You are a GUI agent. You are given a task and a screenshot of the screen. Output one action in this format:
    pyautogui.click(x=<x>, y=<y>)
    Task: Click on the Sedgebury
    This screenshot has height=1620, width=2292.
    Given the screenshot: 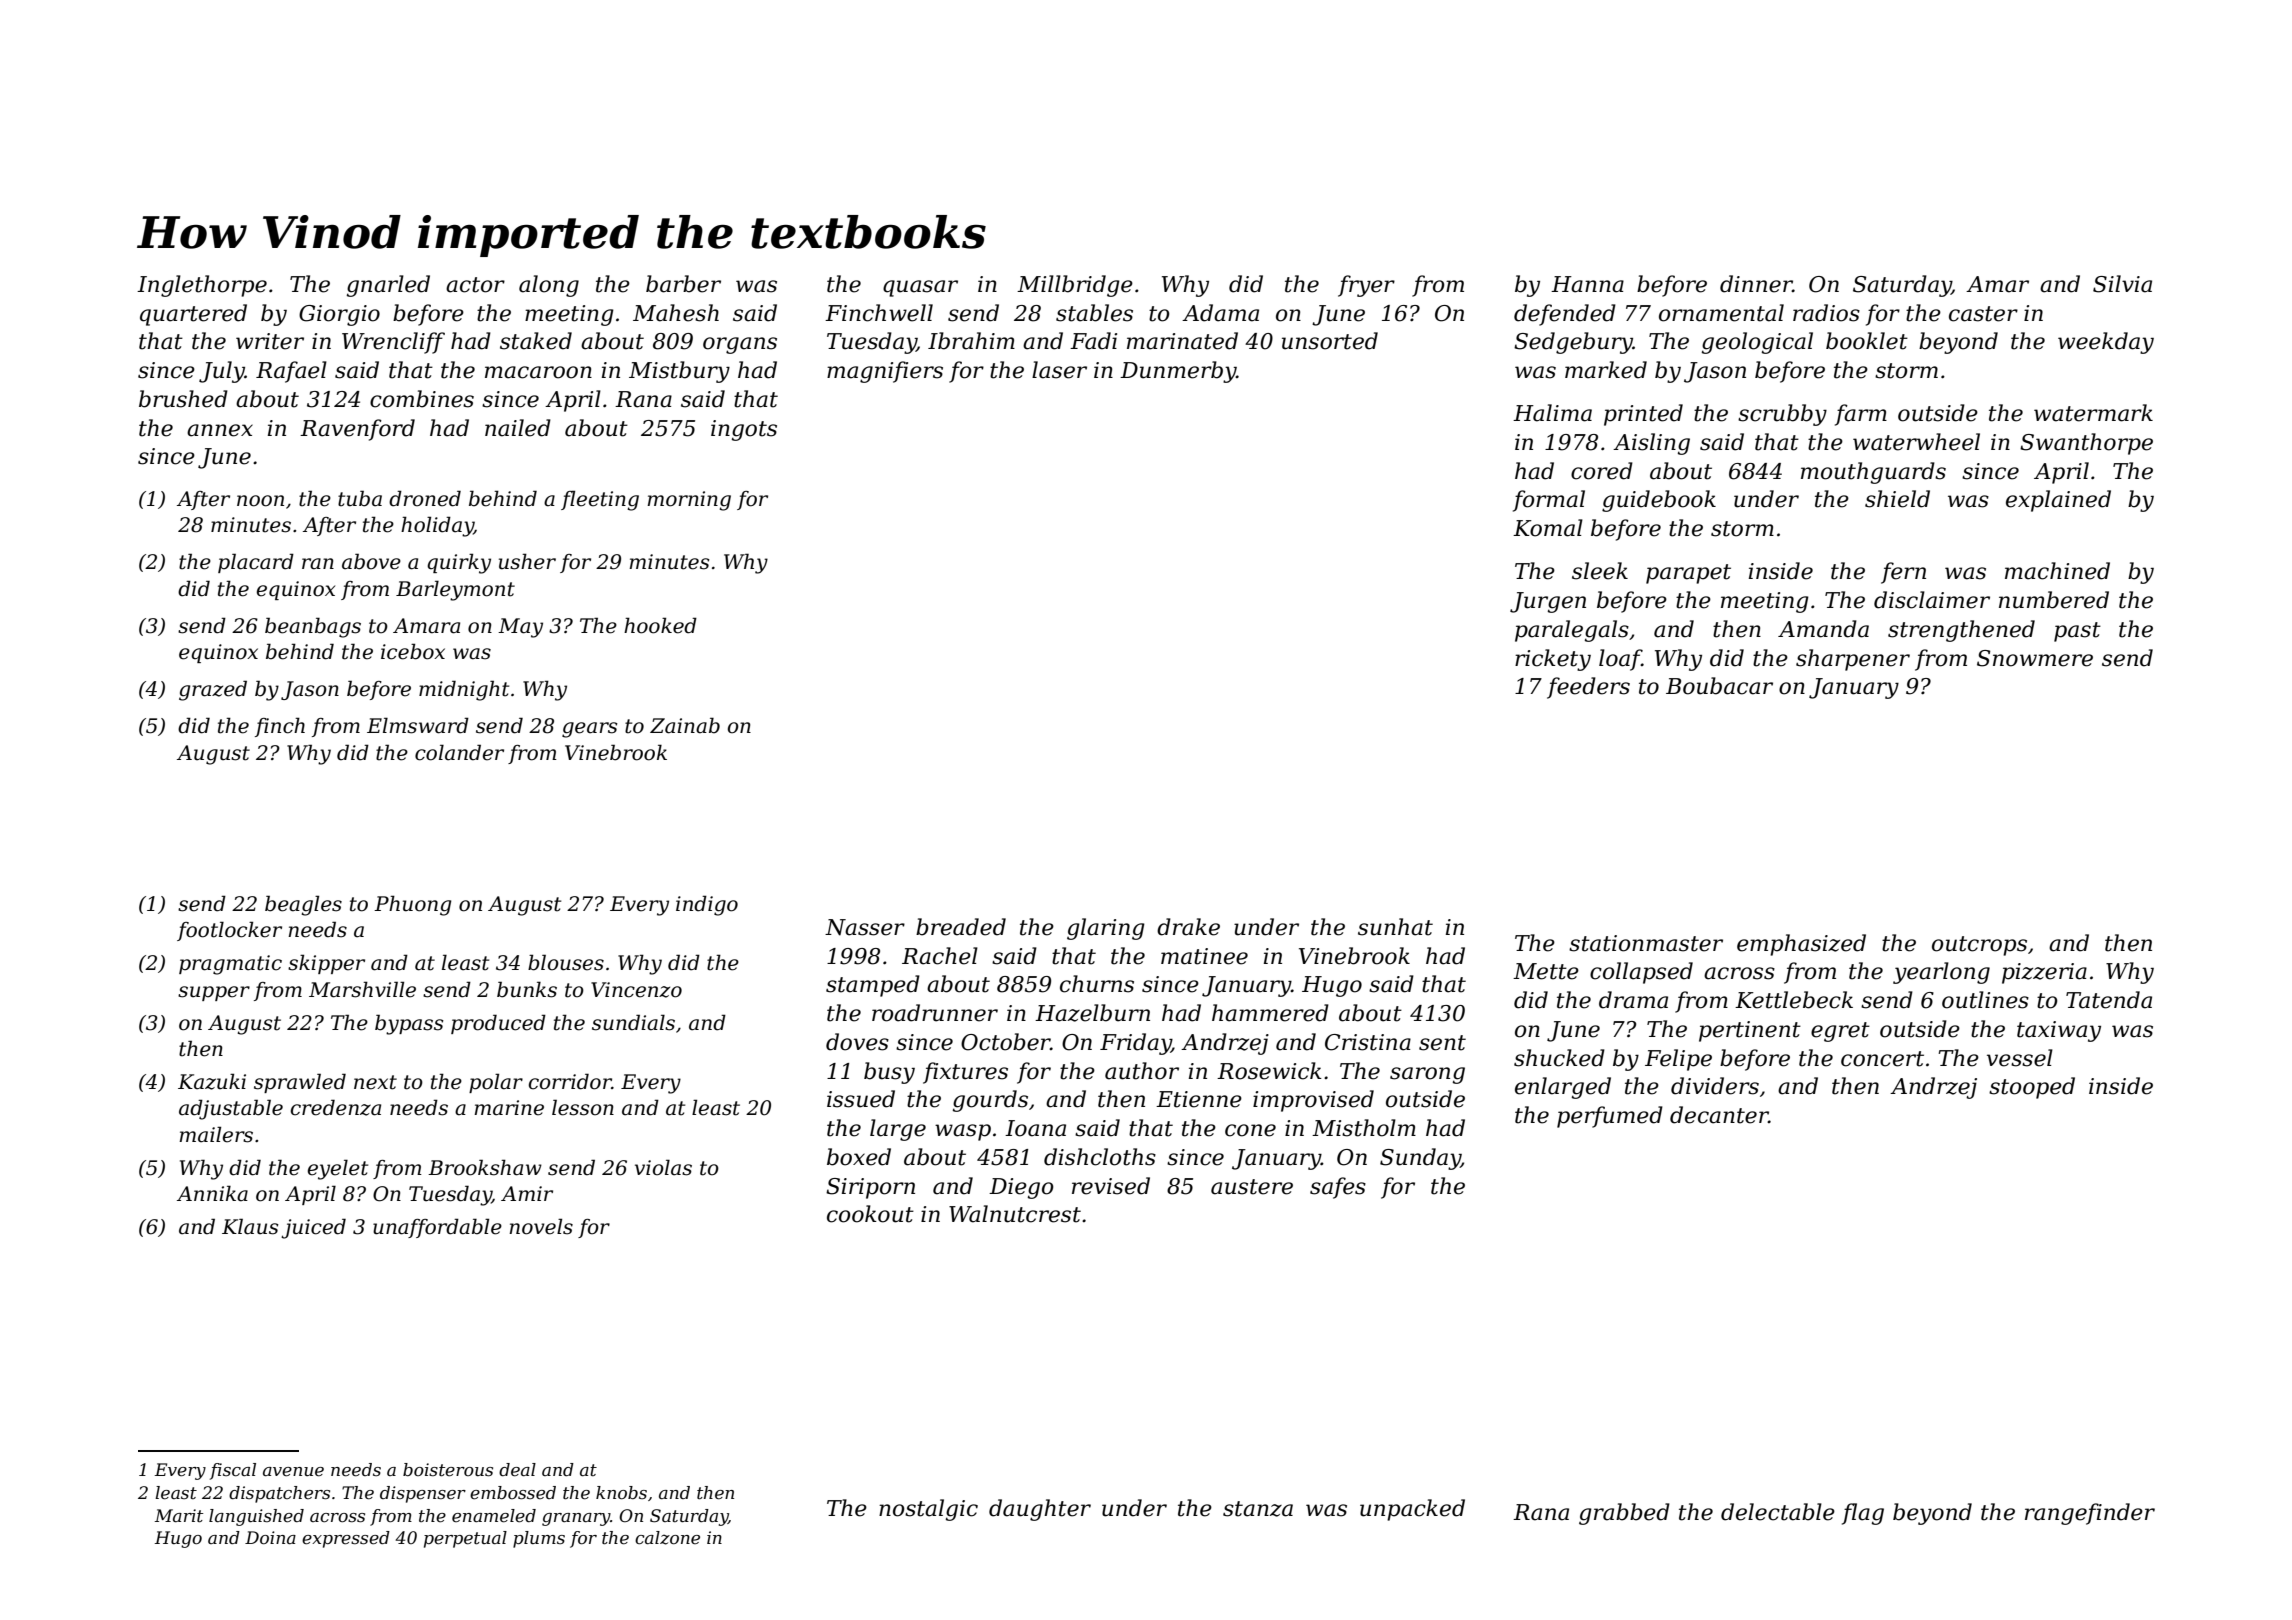 What is the action you would take?
    pyautogui.click(x=1573, y=343)
